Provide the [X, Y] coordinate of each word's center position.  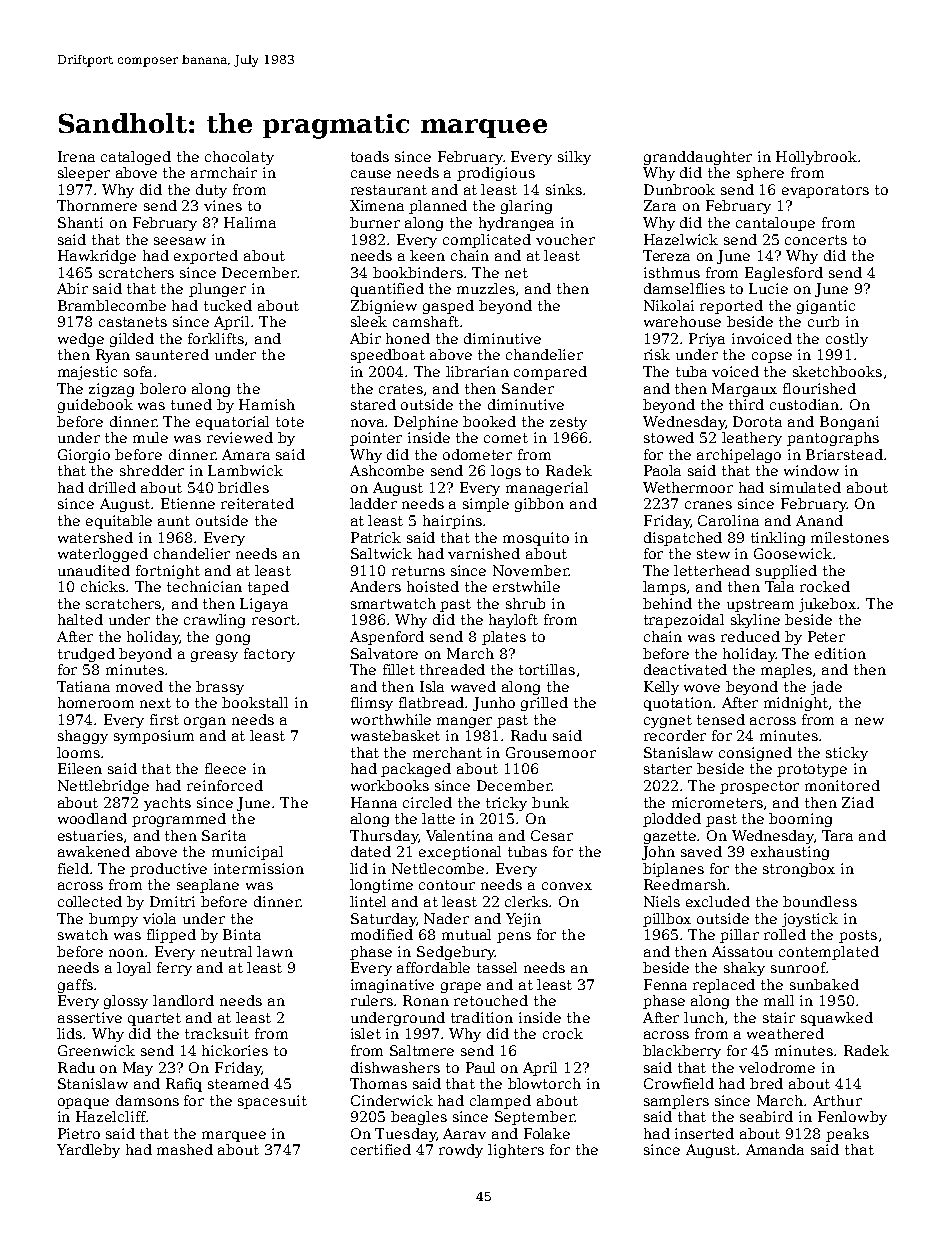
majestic [87, 373]
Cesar [552, 835]
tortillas [547, 669]
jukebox [827, 605]
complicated [487, 241]
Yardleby [88, 1151]
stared [373, 404]
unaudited [94, 570]
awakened [94, 851]
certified [381, 1149]
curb [823, 321]
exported [206, 257]
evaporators [825, 191]
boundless [820, 901]
